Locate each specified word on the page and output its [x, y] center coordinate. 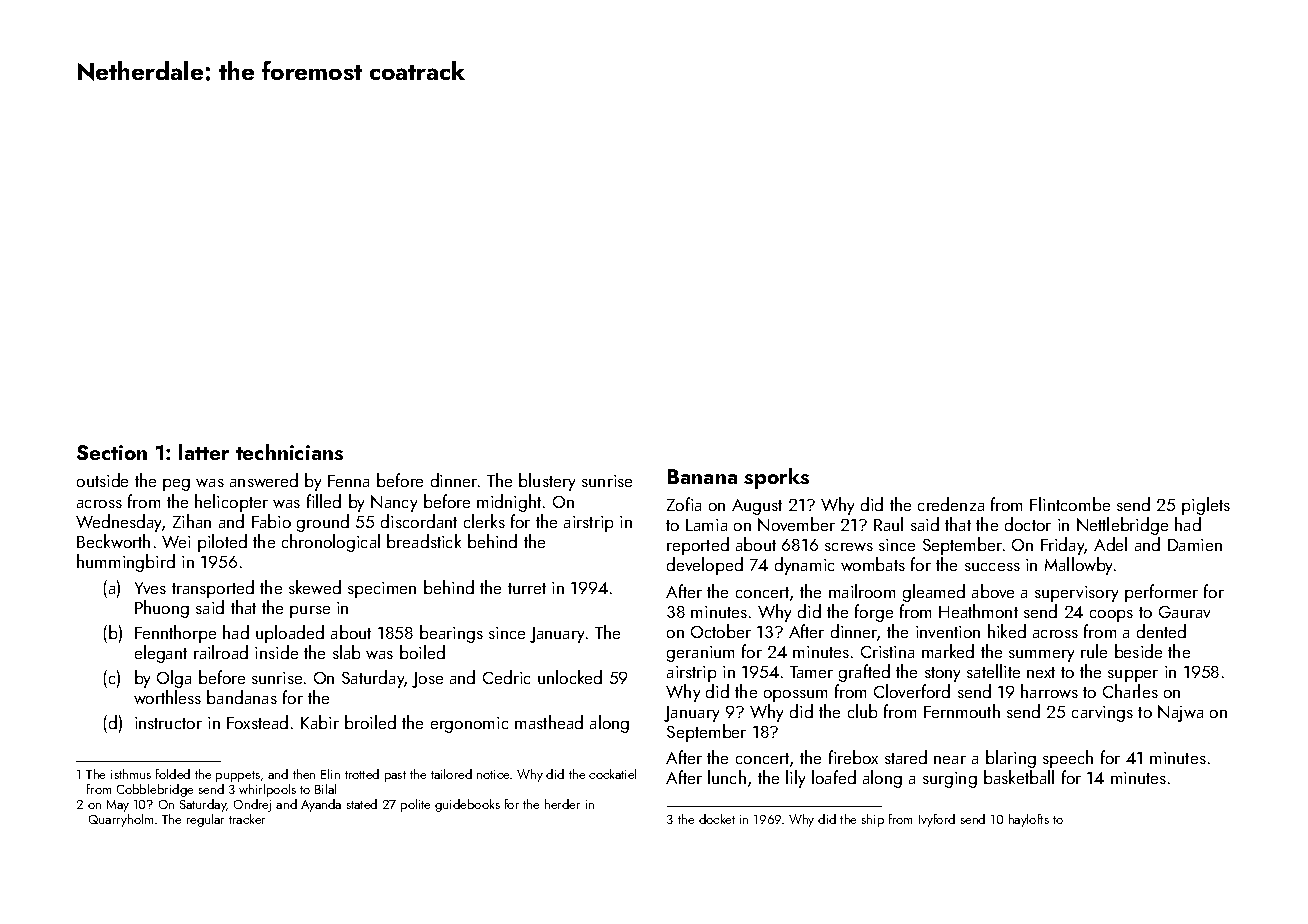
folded [173, 774]
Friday [1063, 546]
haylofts [1029, 820]
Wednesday [119, 523]
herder [562, 804]
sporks [776, 478]
